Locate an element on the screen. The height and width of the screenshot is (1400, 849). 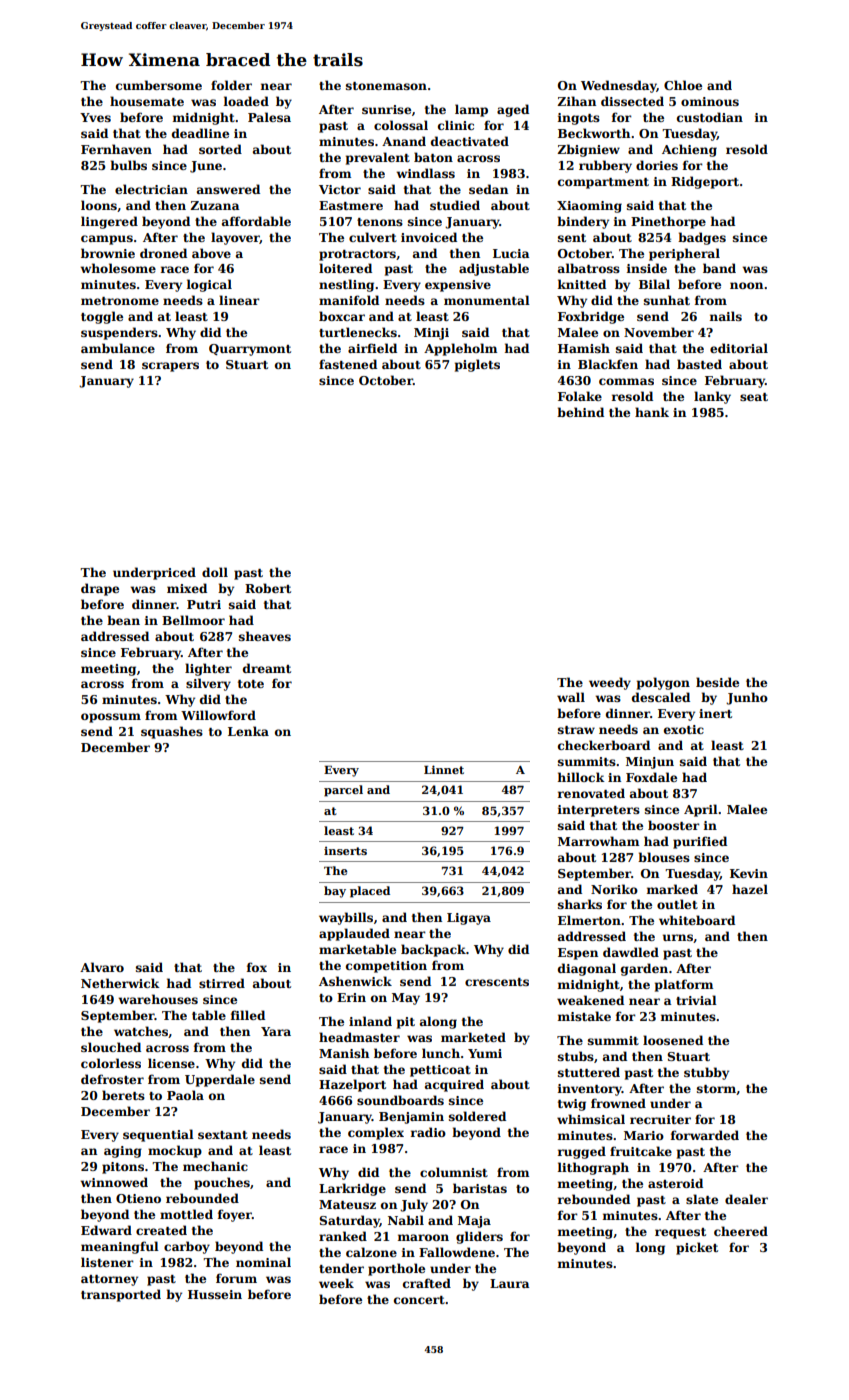
stirred is located at coordinates (222, 983).
